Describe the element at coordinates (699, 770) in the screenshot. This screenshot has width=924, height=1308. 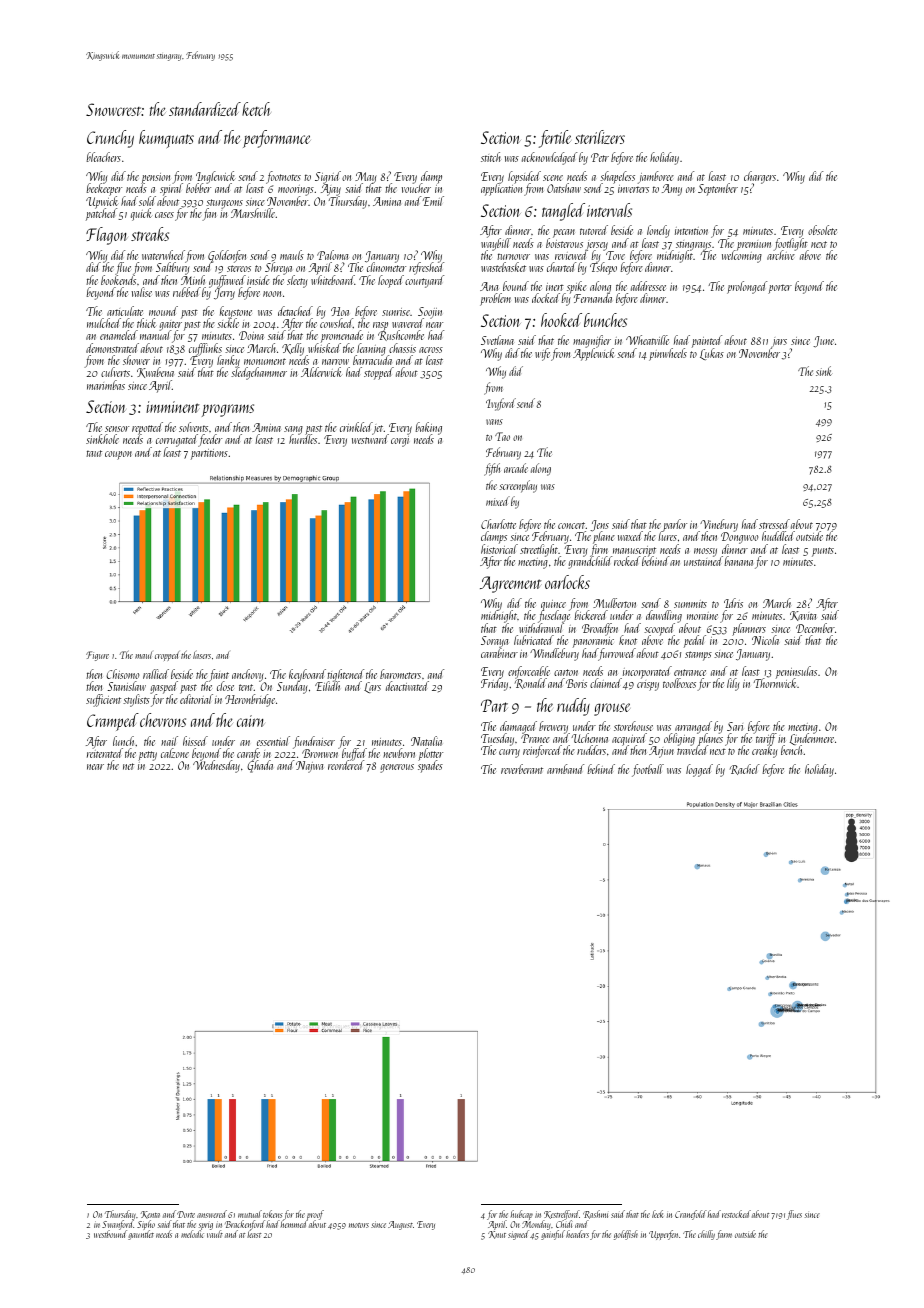
I see `logged` at that location.
